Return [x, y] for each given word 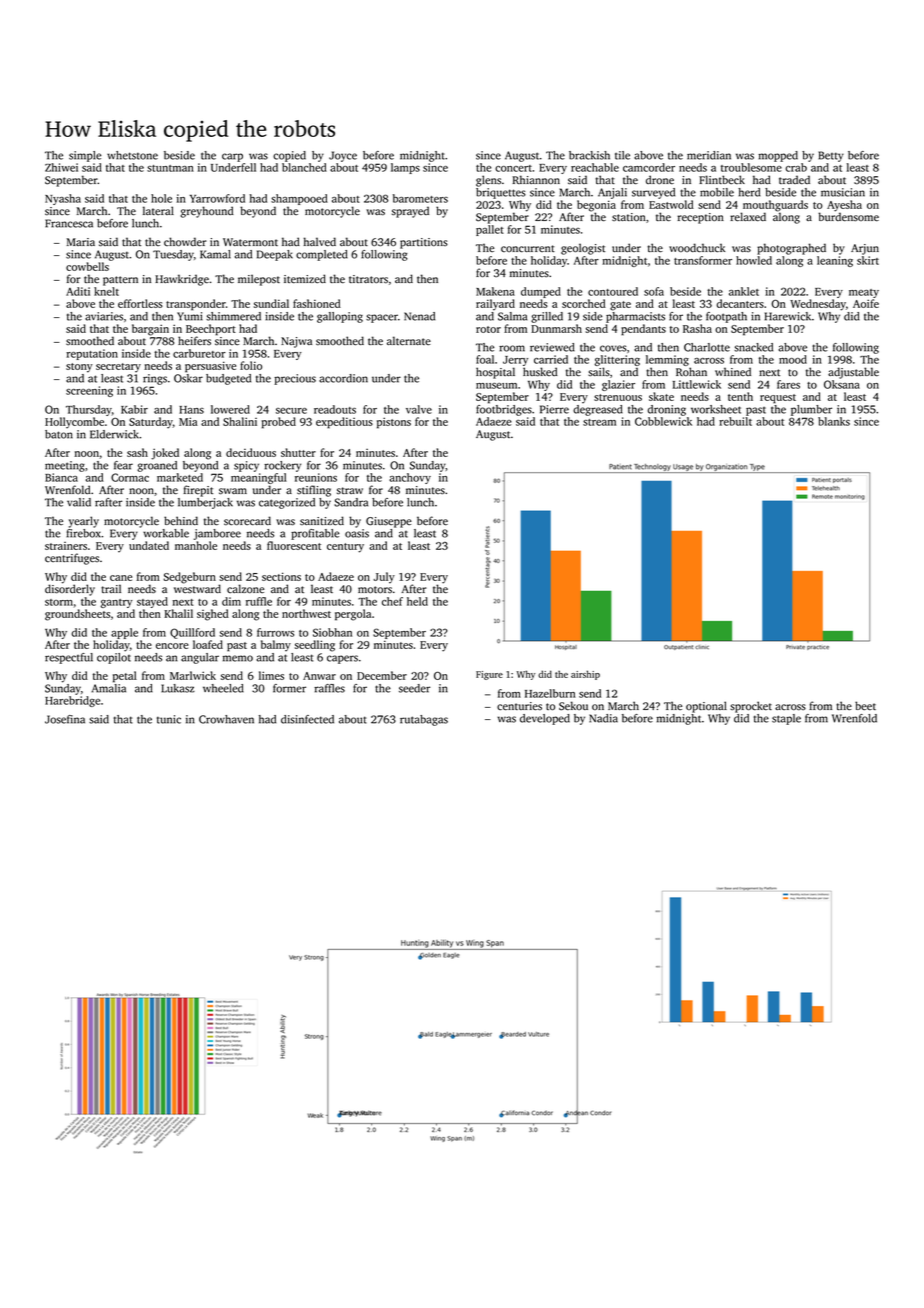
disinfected [307, 719]
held [417, 601]
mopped [778, 156]
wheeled [223, 688]
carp [232, 157]
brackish [589, 155]
